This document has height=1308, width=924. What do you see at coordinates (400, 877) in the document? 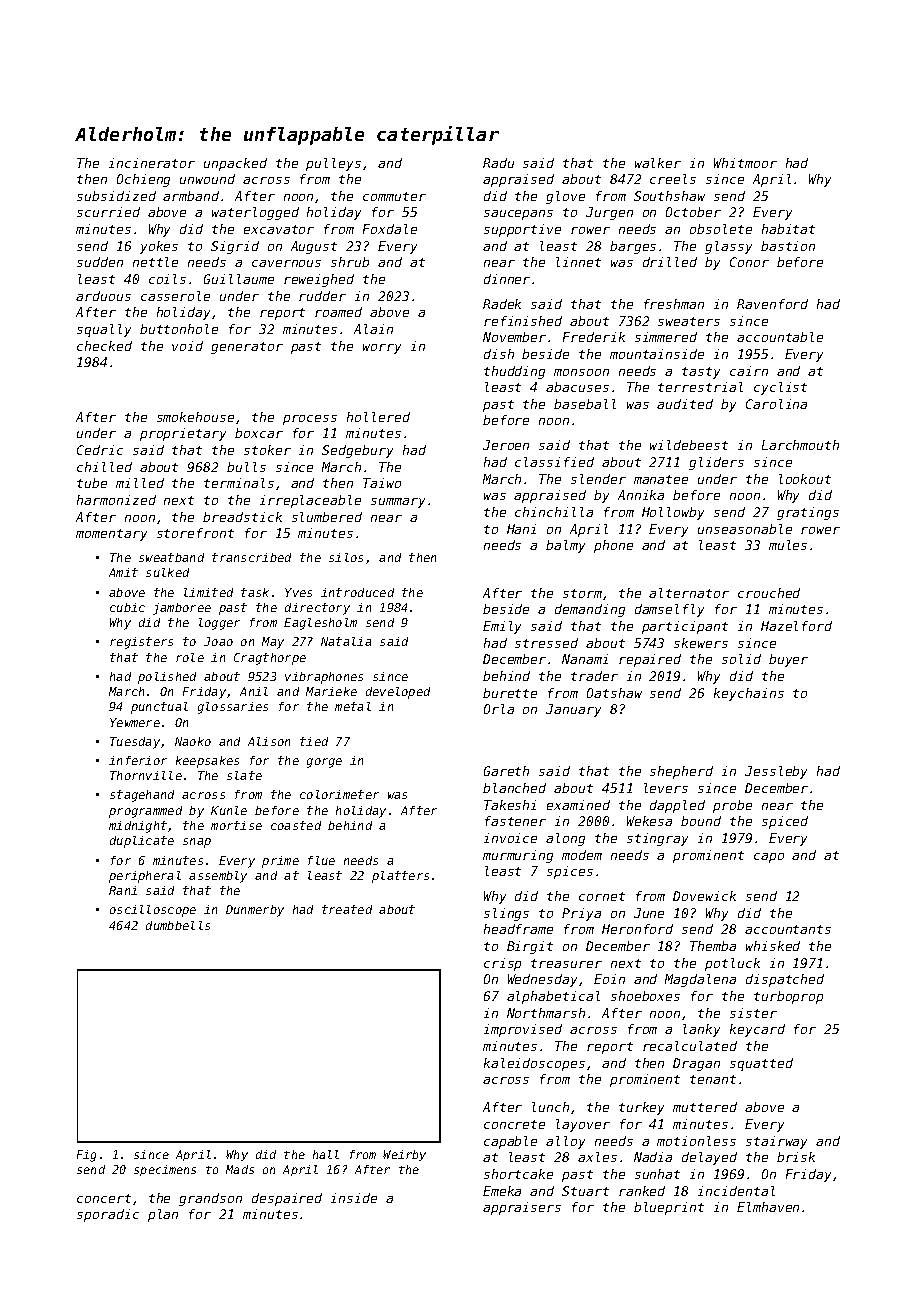
I see `platters` at bounding box center [400, 877].
